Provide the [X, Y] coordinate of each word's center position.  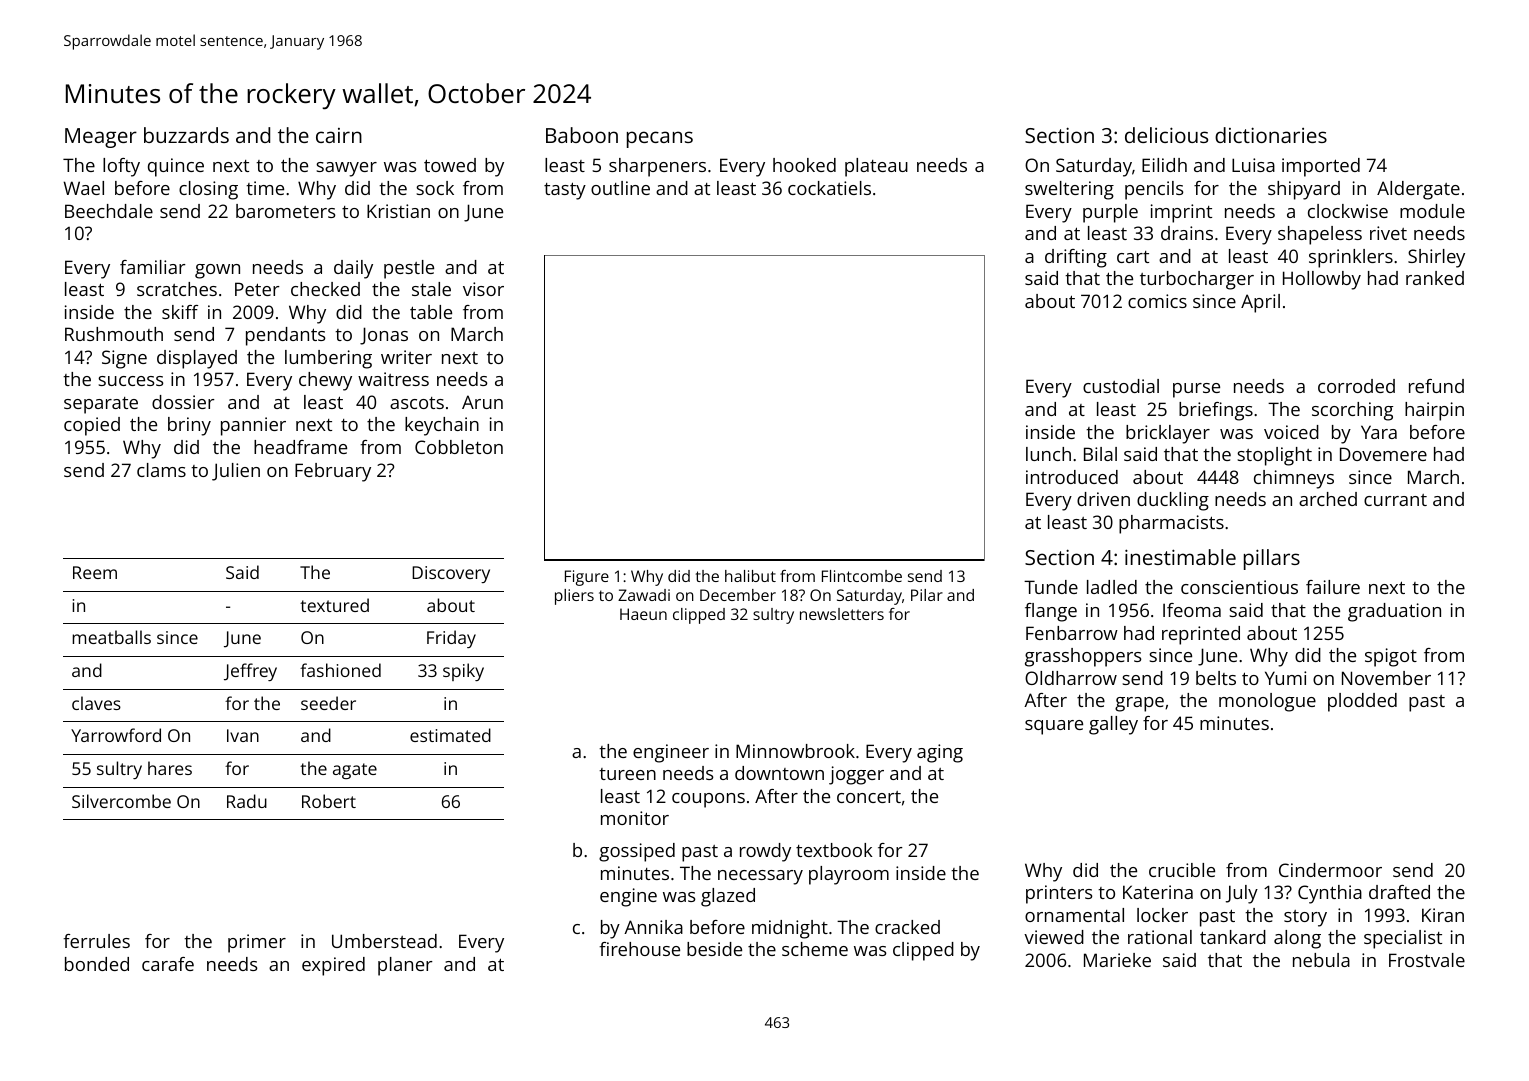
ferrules [96, 941]
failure [1333, 587]
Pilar [927, 595]
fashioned [340, 670]
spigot [1391, 657]
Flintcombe [862, 576]
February [333, 472]
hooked [804, 165]
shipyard [1304, 190]
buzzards [186, 135]
